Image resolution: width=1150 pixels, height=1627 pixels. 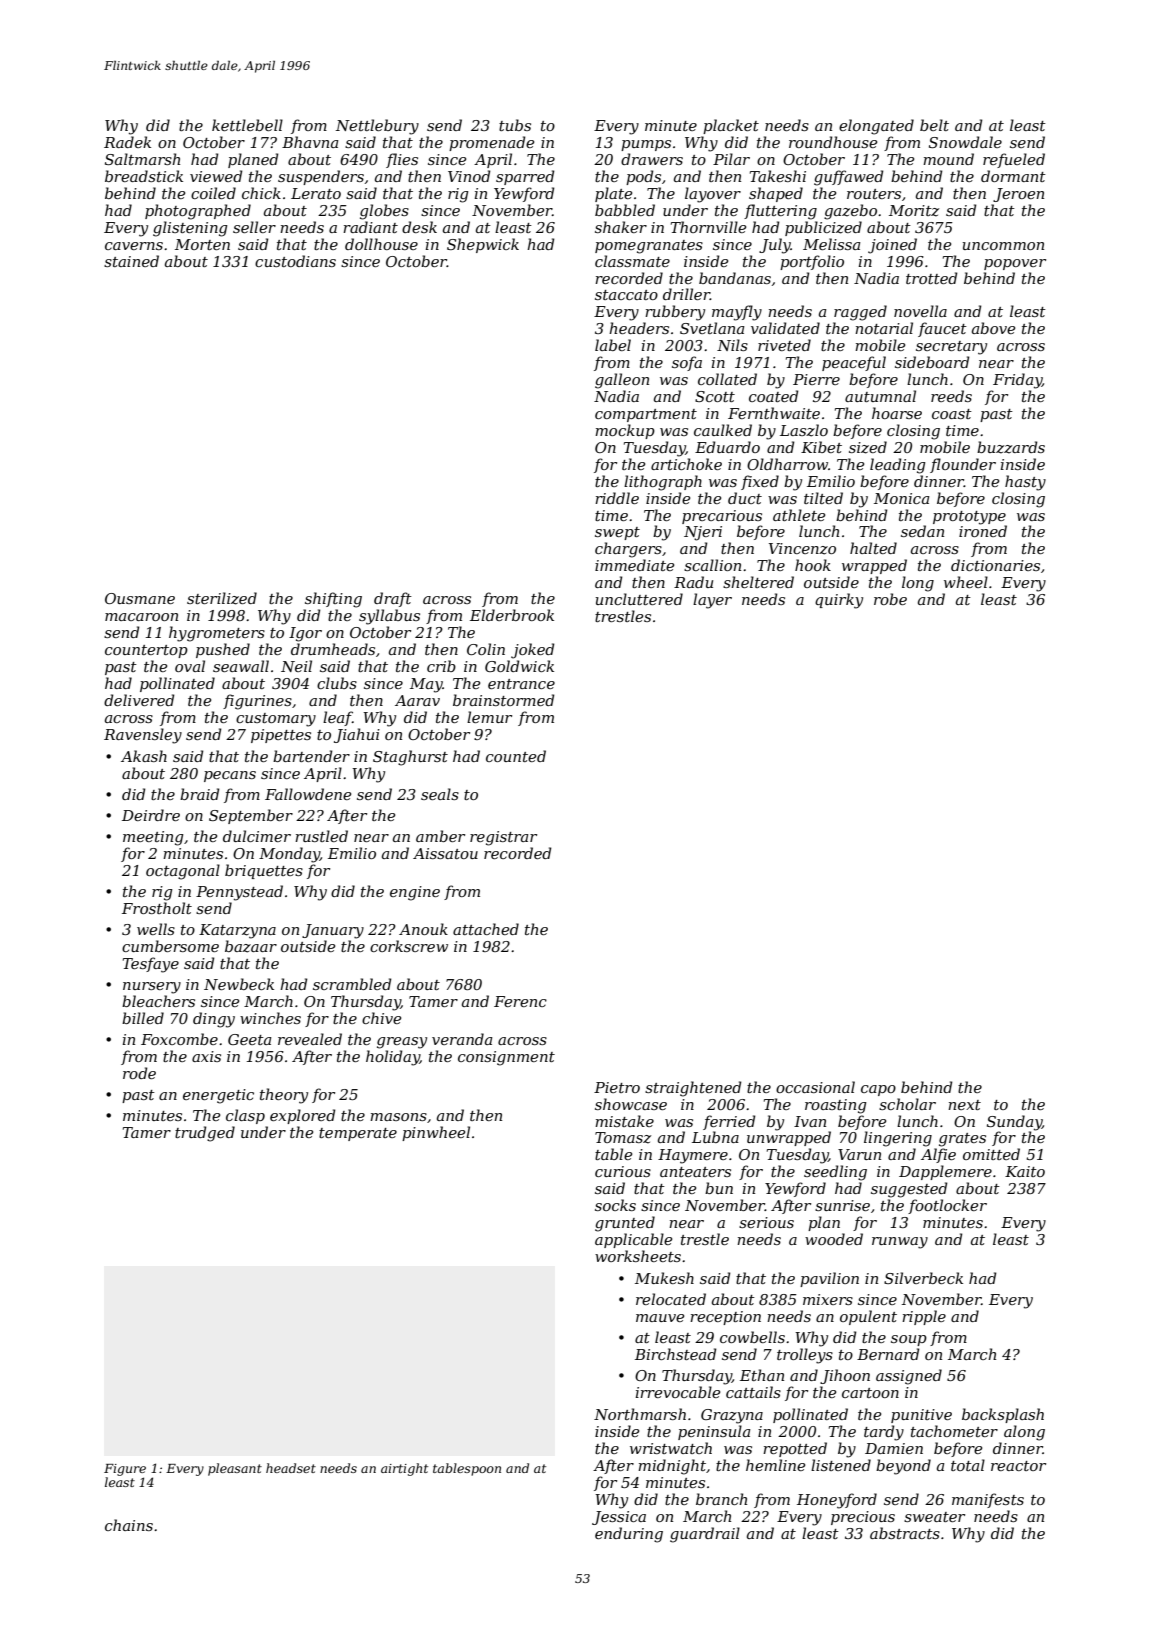 I want to click on headset, so click(x=291, y=1468).
